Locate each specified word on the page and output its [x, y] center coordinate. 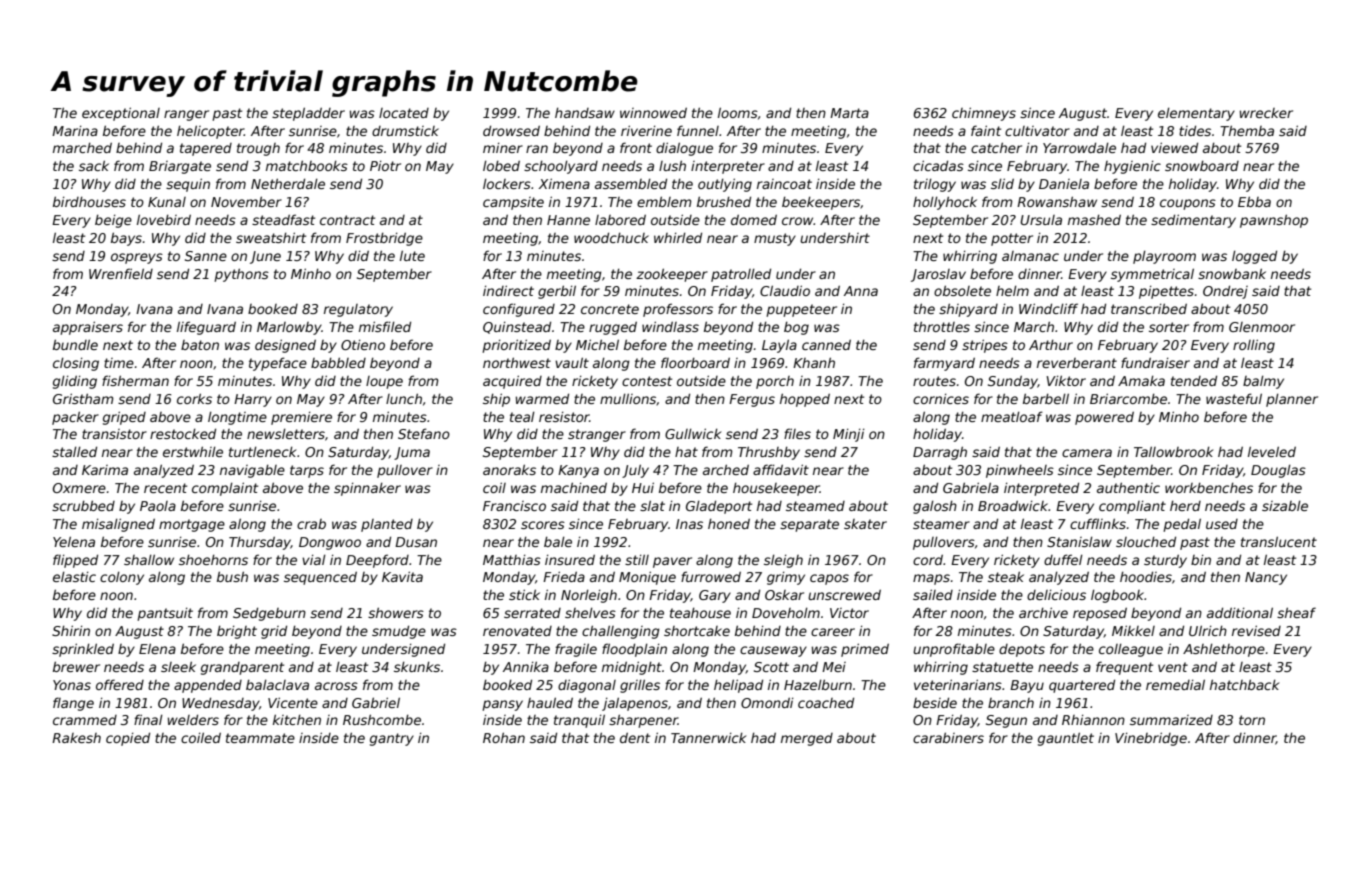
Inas [689, 524]
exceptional [121, 114]
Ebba [1254, 201]
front [636, 147]
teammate [260, 738]
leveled [1272, 451]
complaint [225, 489]
